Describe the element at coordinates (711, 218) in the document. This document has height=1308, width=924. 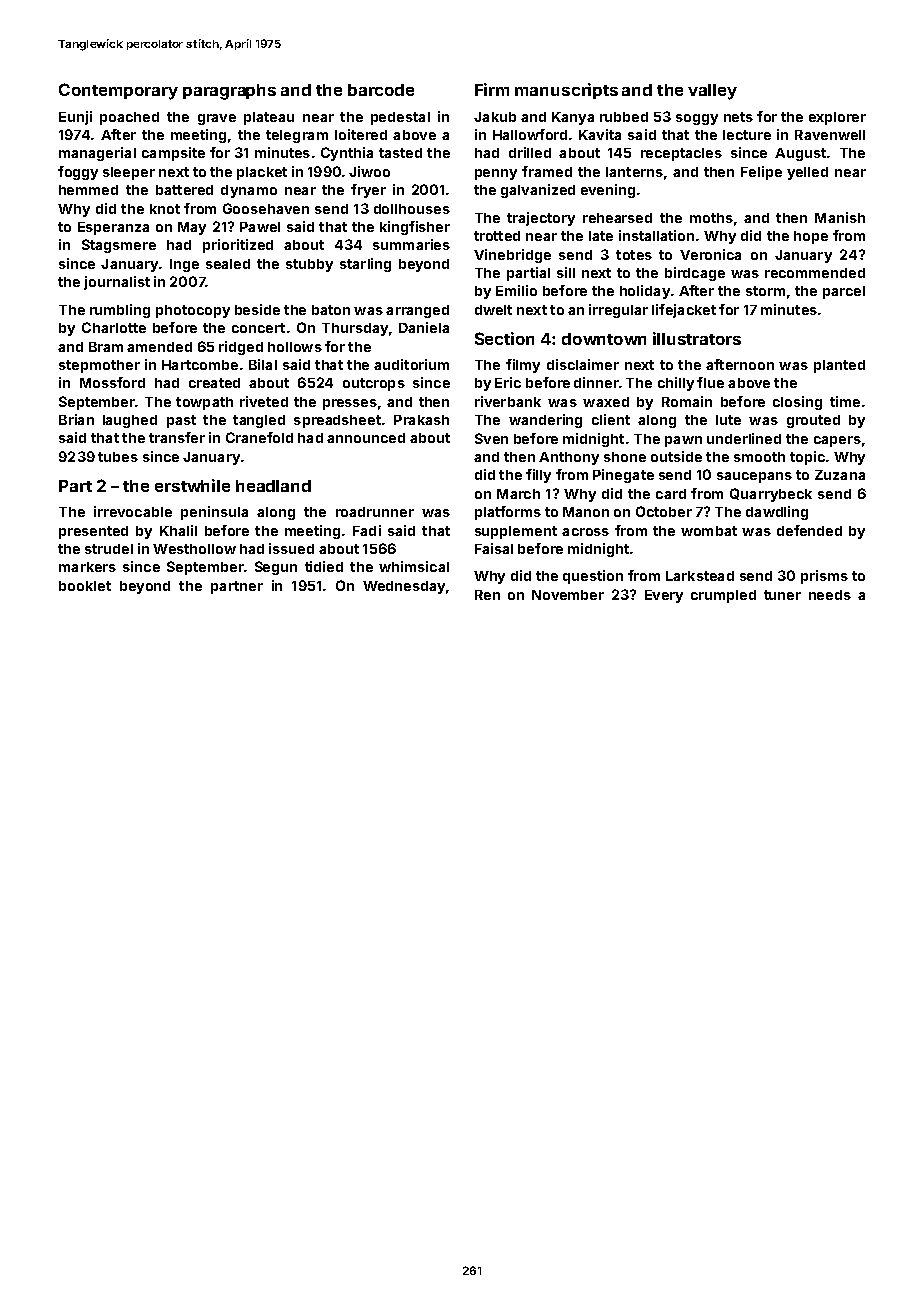
I see `moths` at that location.
